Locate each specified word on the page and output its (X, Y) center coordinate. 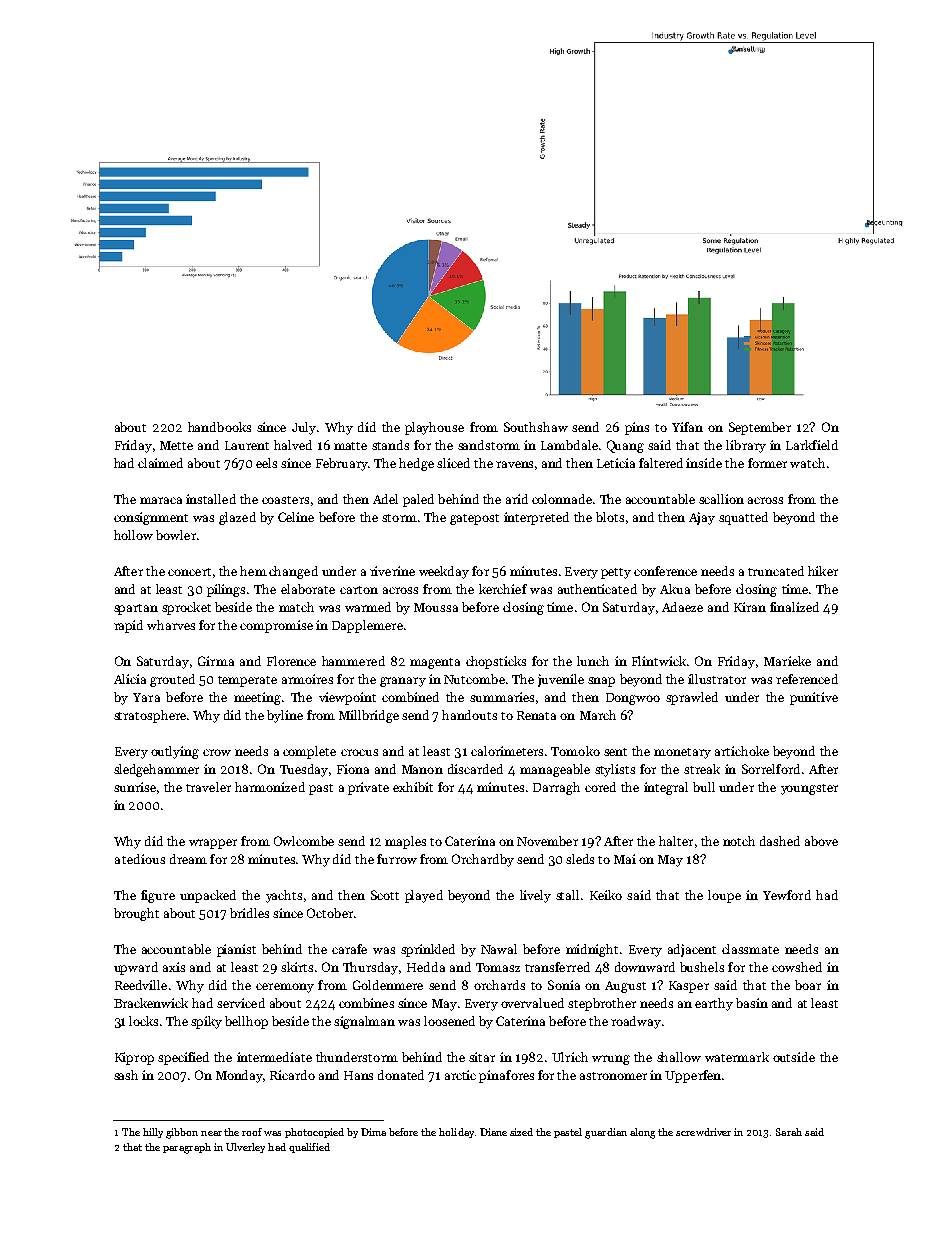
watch (807, 463)
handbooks (219, 427)
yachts (284, 896)
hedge (416, 464)
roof (252, 1132)
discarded (475, 769)
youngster (809, 789)
